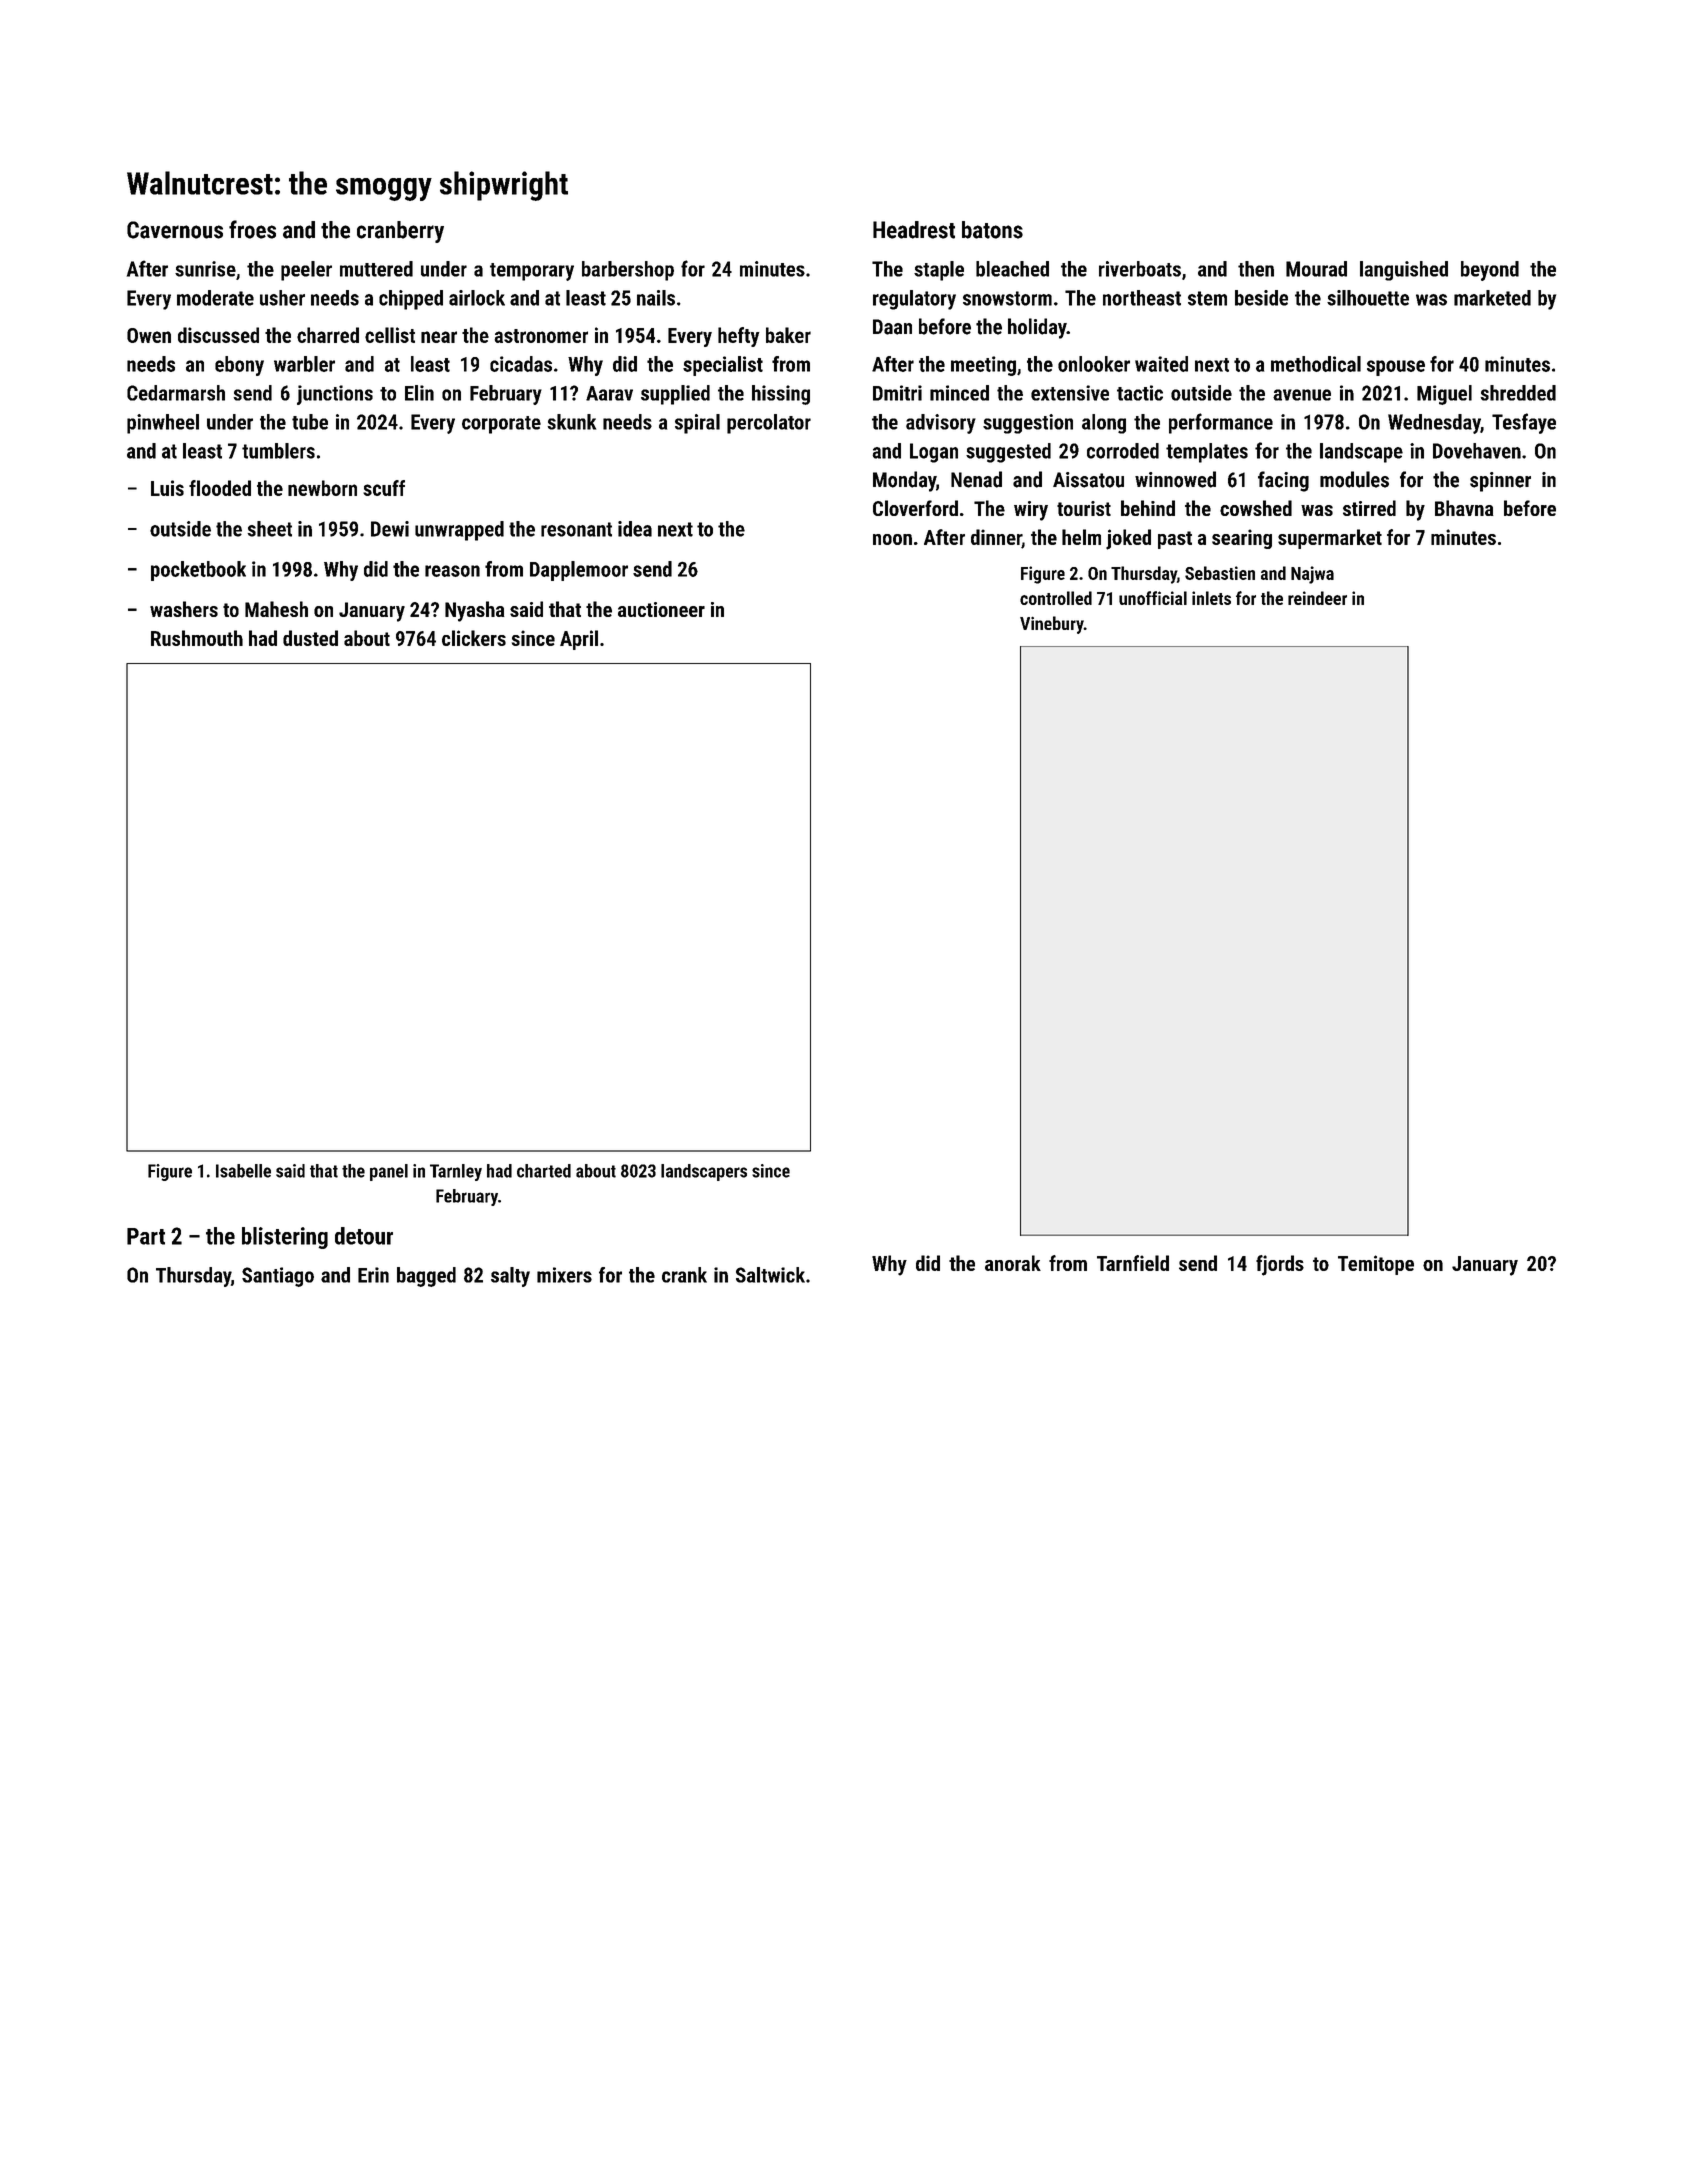 This screenshot has height=2178, width=1683. I want to click on Luis, so click(167, 488).
